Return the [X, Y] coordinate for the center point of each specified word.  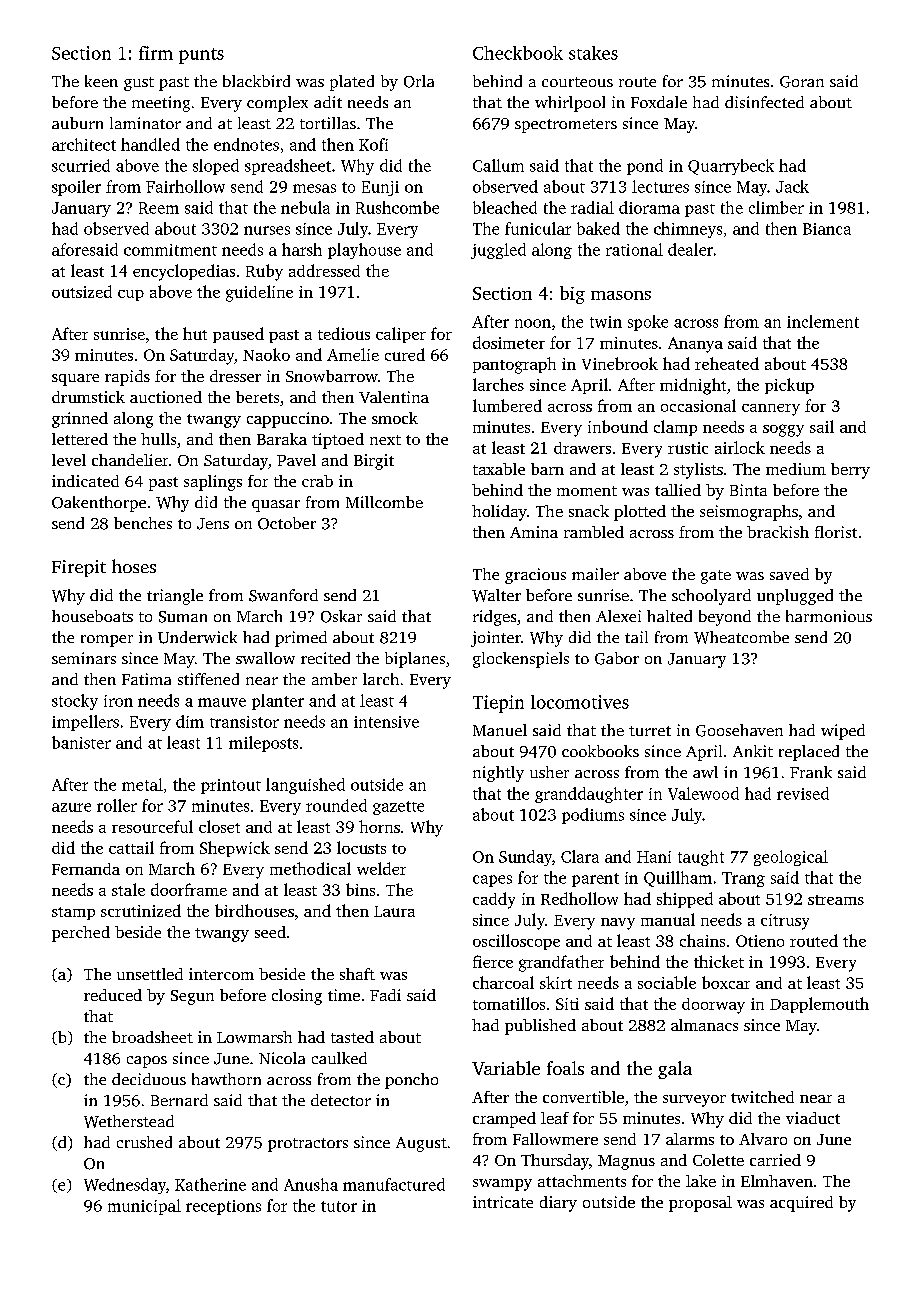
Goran [802, 82]
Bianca [827, 229]
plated [352, 83]
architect [84, 144]
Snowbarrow [332, 376]
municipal [144, 1207]
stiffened [208, 679]
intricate [503, 1202]
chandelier [130, 460]
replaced [809, 753]
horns [379, 826]
